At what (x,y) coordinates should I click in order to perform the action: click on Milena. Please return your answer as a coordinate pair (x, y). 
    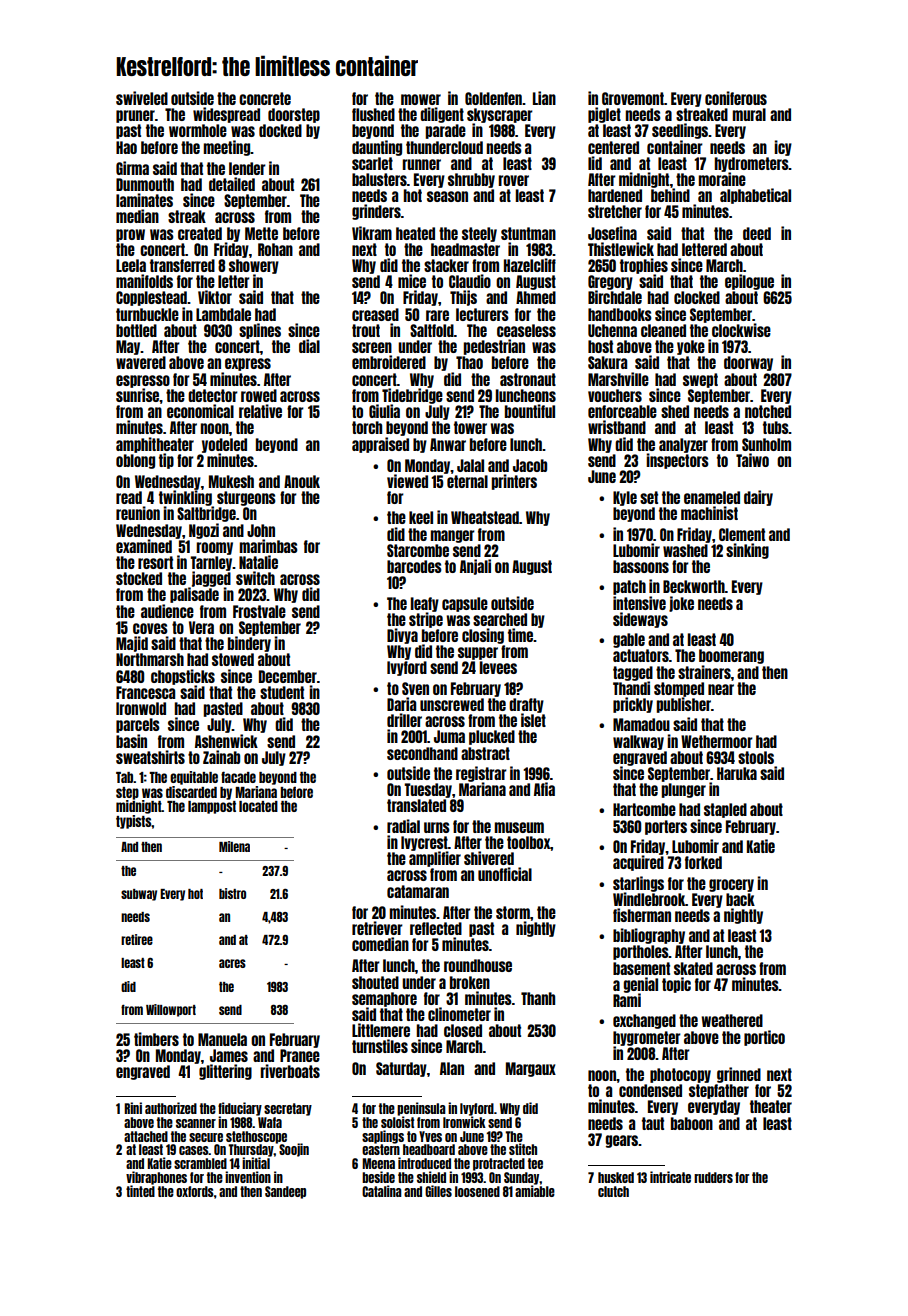
    Looking at the image, I should click on (234, 846).
